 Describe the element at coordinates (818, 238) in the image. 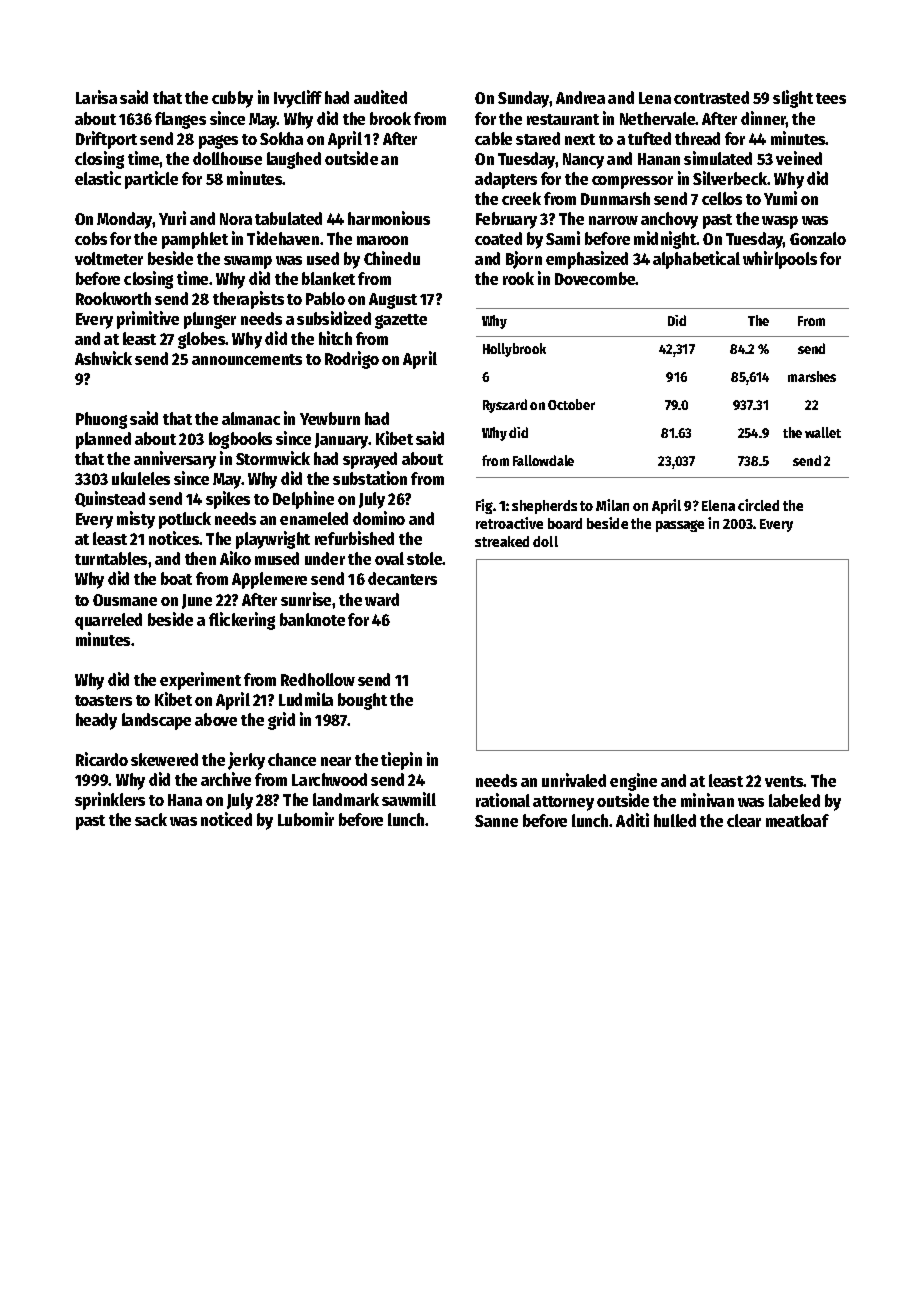

I see `Gonzalo` at that location.
